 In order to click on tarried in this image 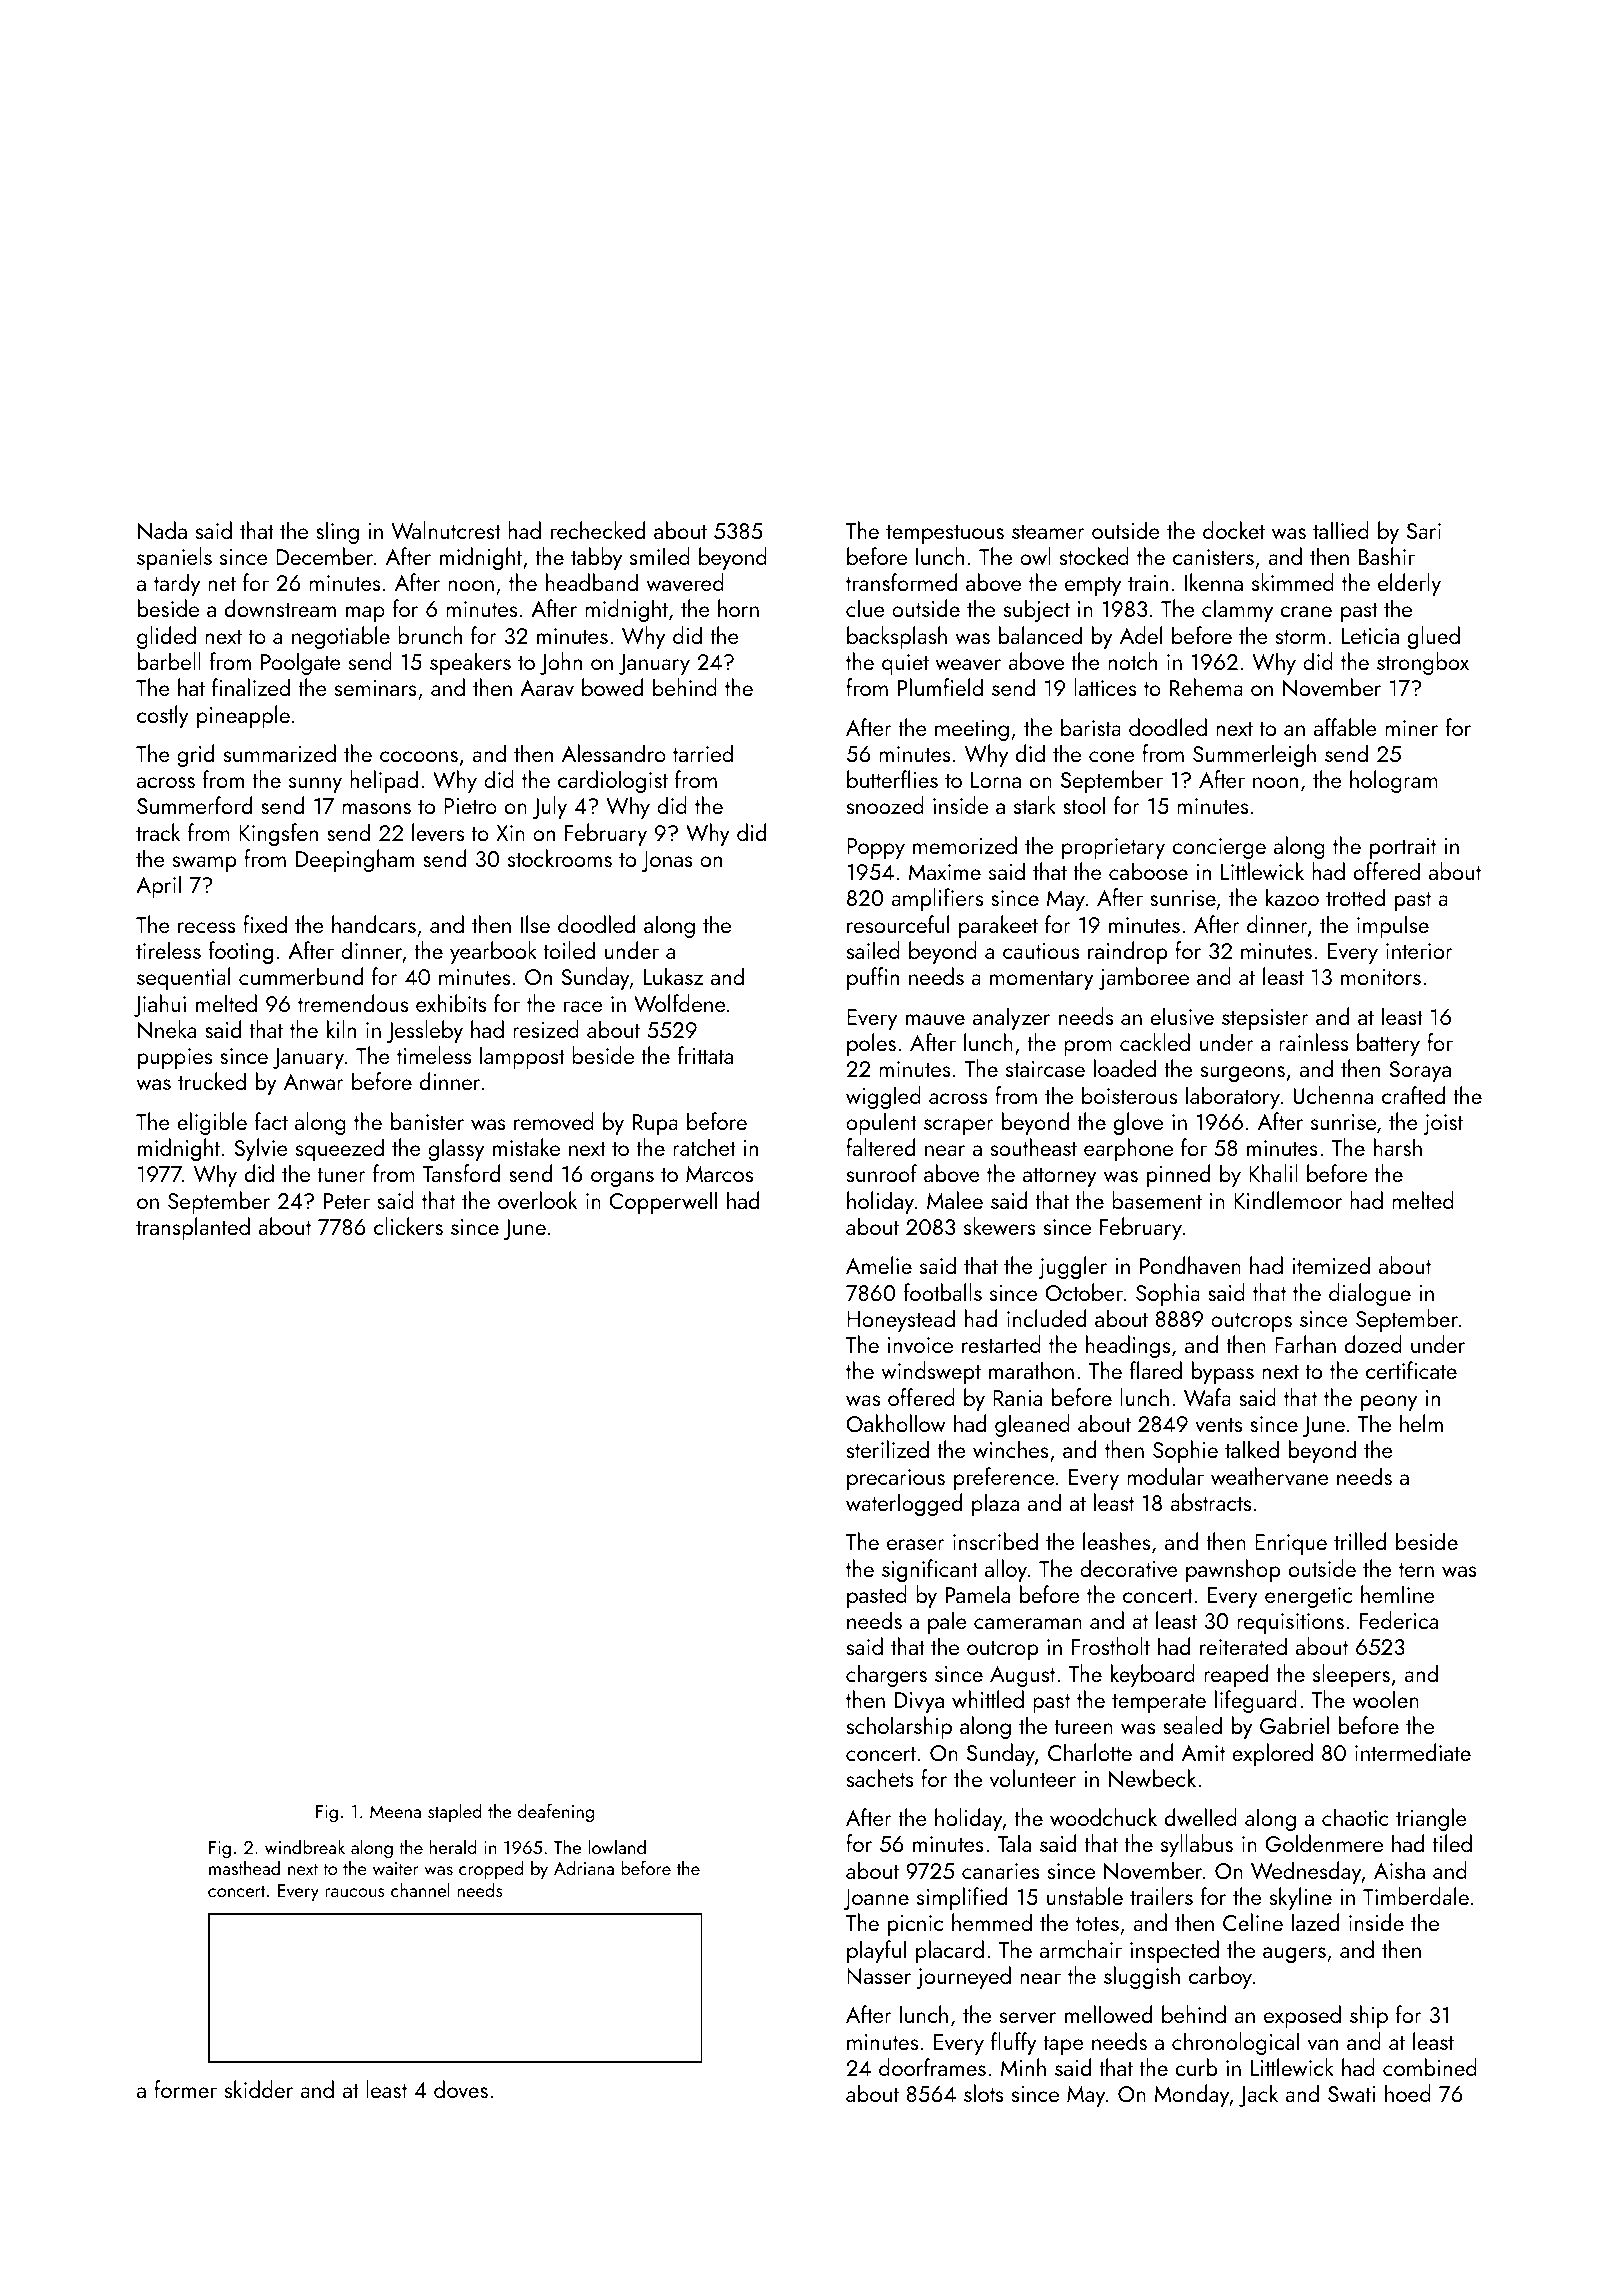, I will do `click(703, 753)`.
